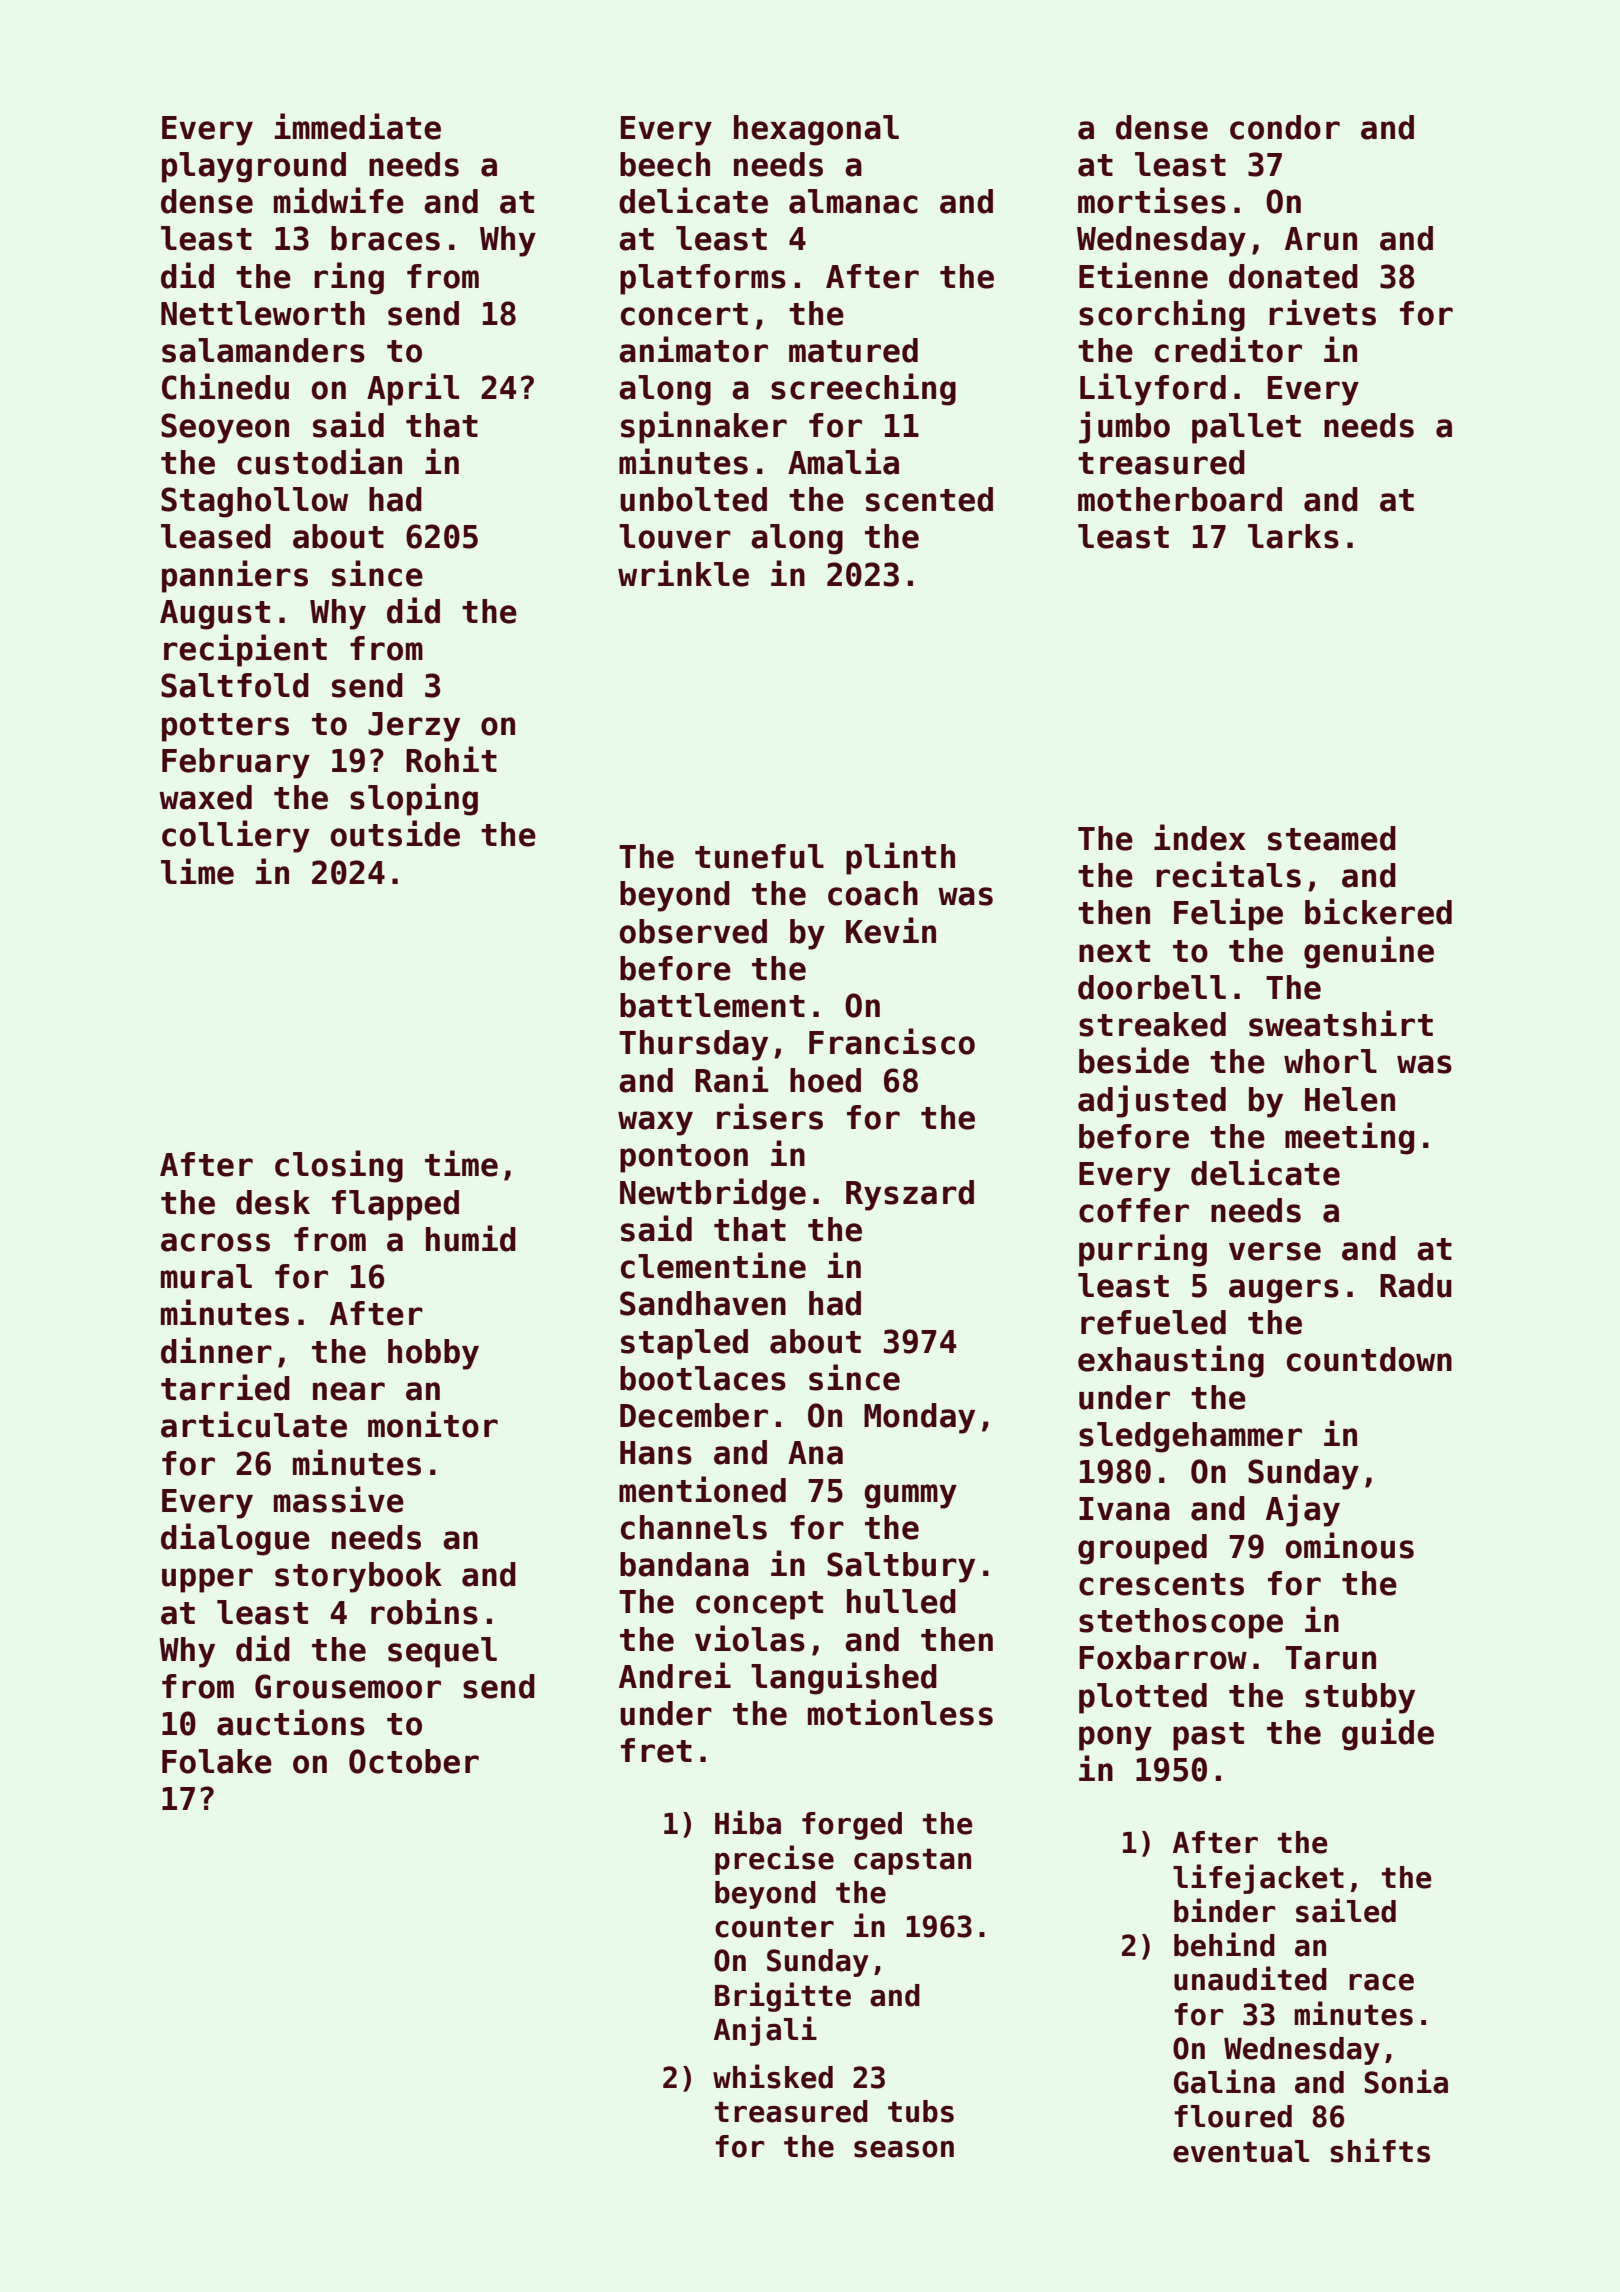  Describe the element at coordinates (910, 1195) in the page. I see `Ryszard` at that location.
